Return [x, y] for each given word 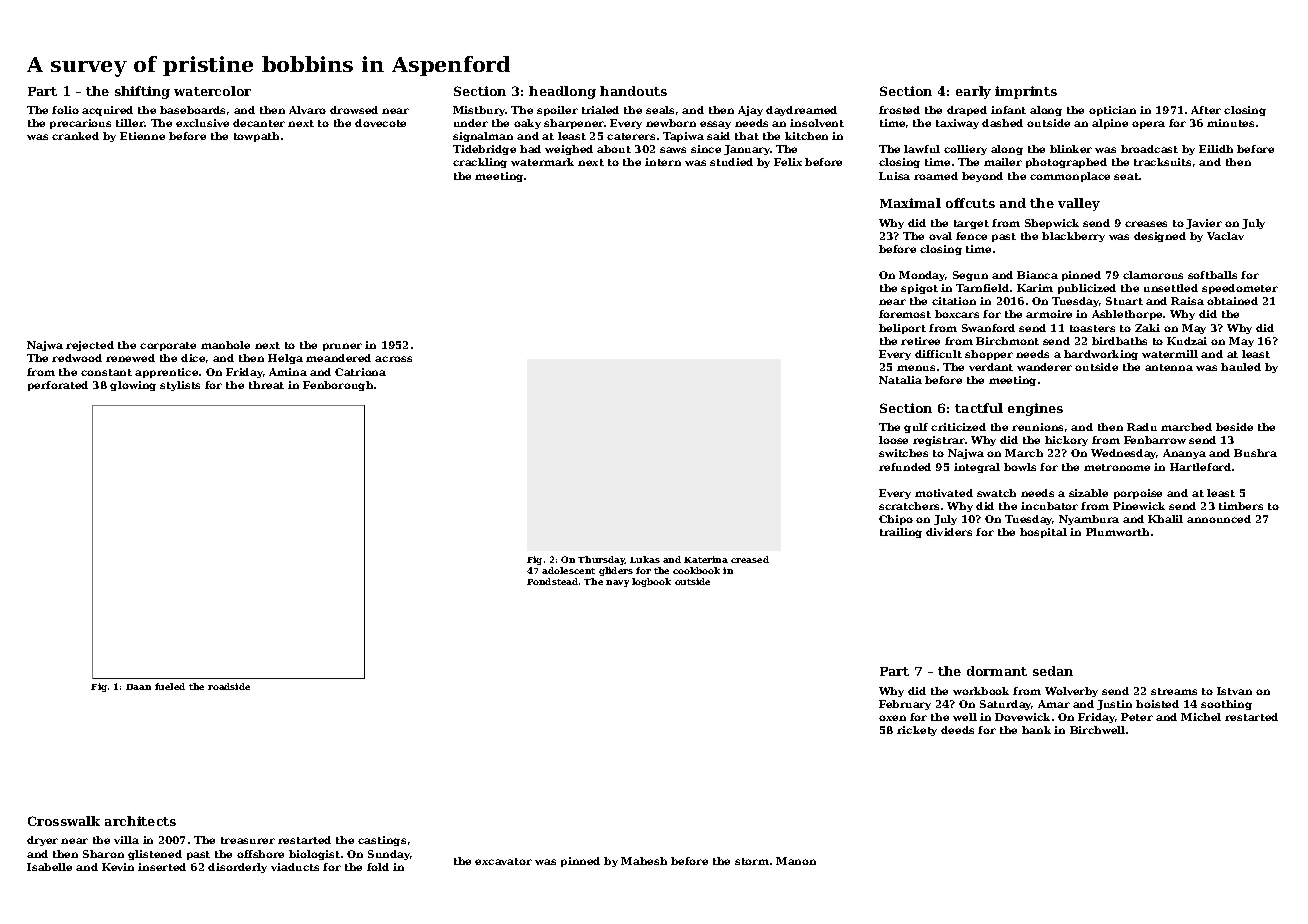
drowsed [354, 110]
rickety [917, 731]
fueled [170, 686]
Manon [796, 861]
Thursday [601, 560]
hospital [1043, 533]
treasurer [248, 840]
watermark [542, 162]
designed [1160, 237]
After [1206, 110]
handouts [633, 91]
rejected [90, 346]
